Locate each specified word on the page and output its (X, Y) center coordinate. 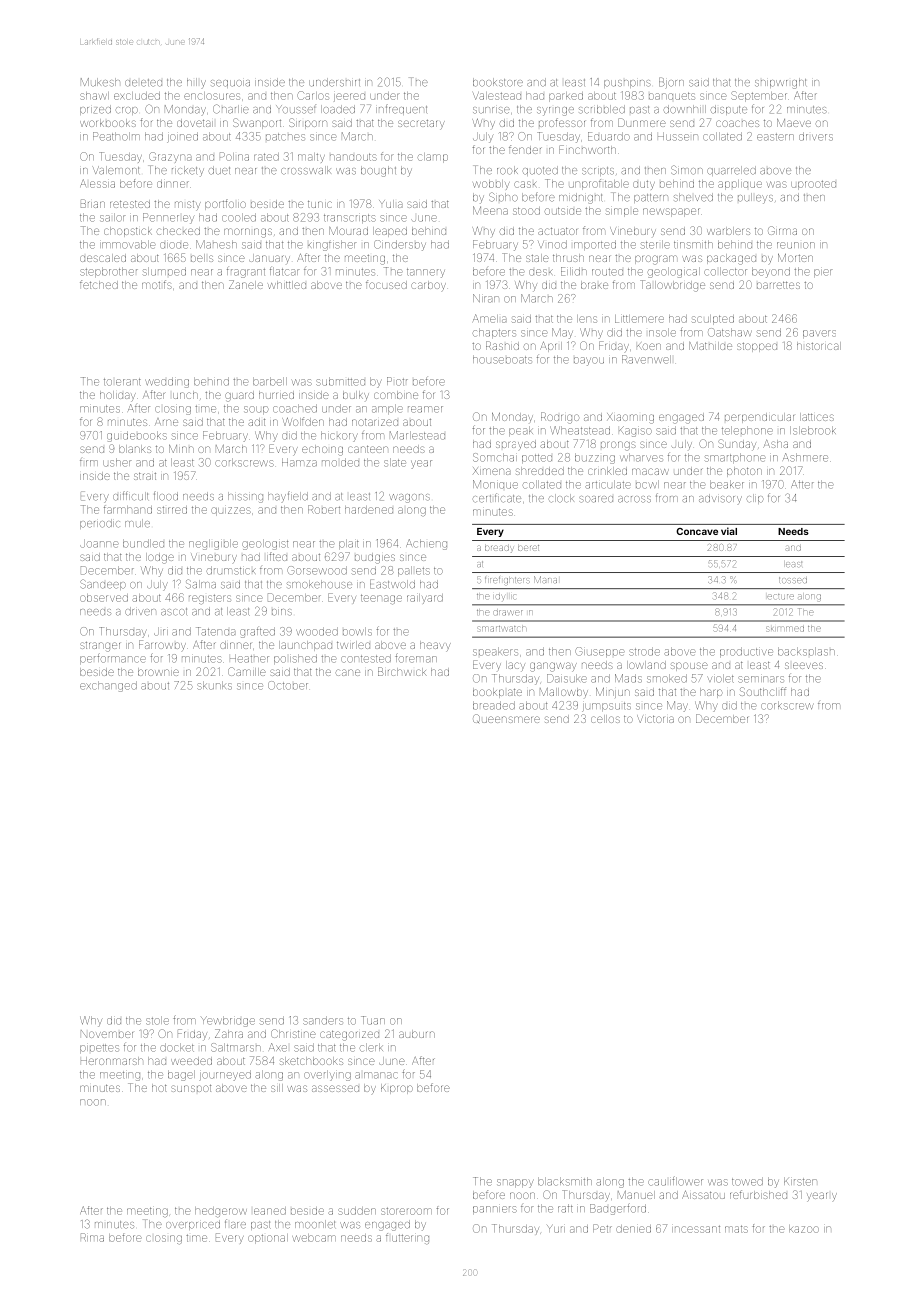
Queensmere (506, 718)
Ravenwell (646, 359)
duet (219, 170)
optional (268, 1239)
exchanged (108, 686)
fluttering (407, 1238)
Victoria (655, 719)
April (551, 346)
